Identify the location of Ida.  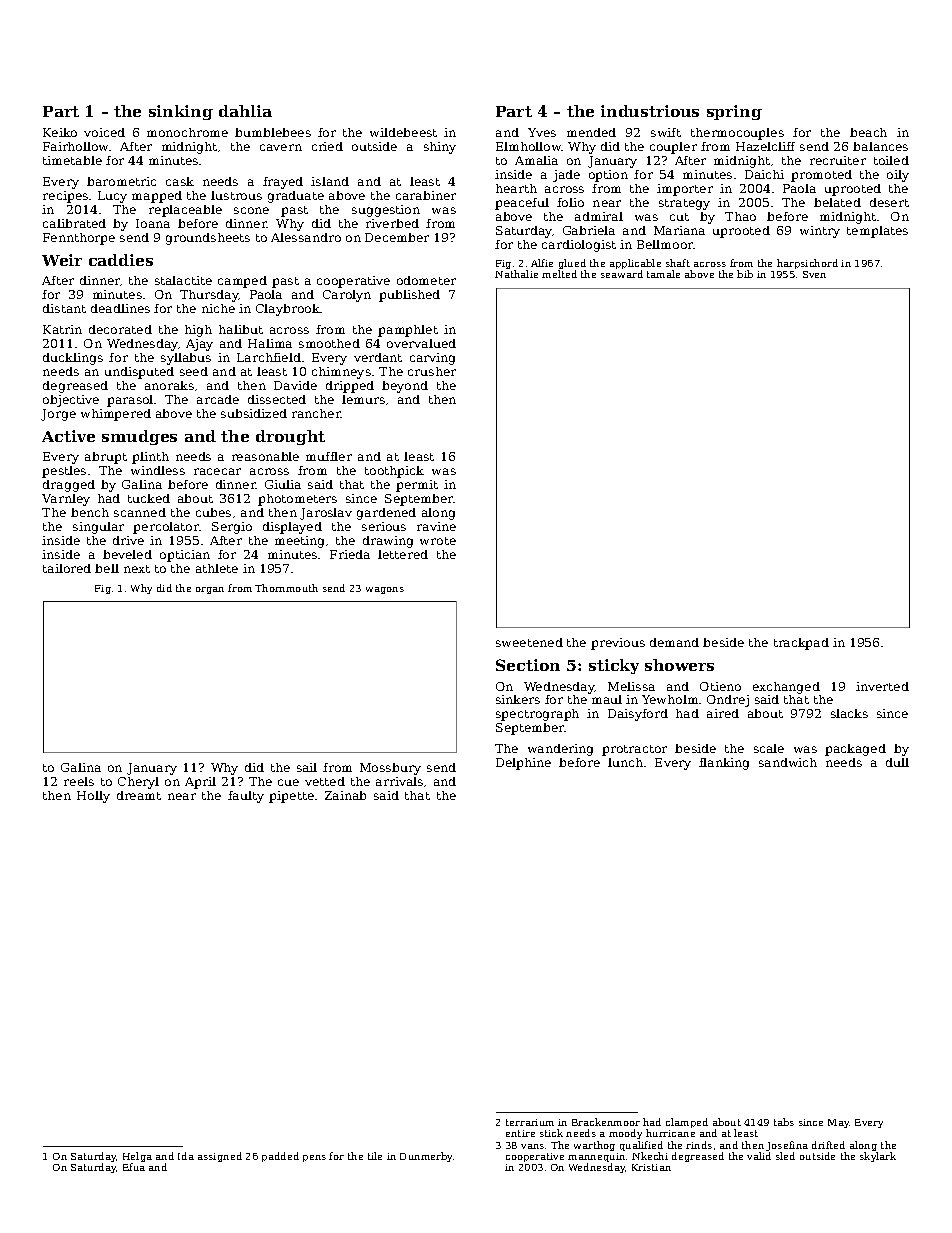
(186, 1156).
